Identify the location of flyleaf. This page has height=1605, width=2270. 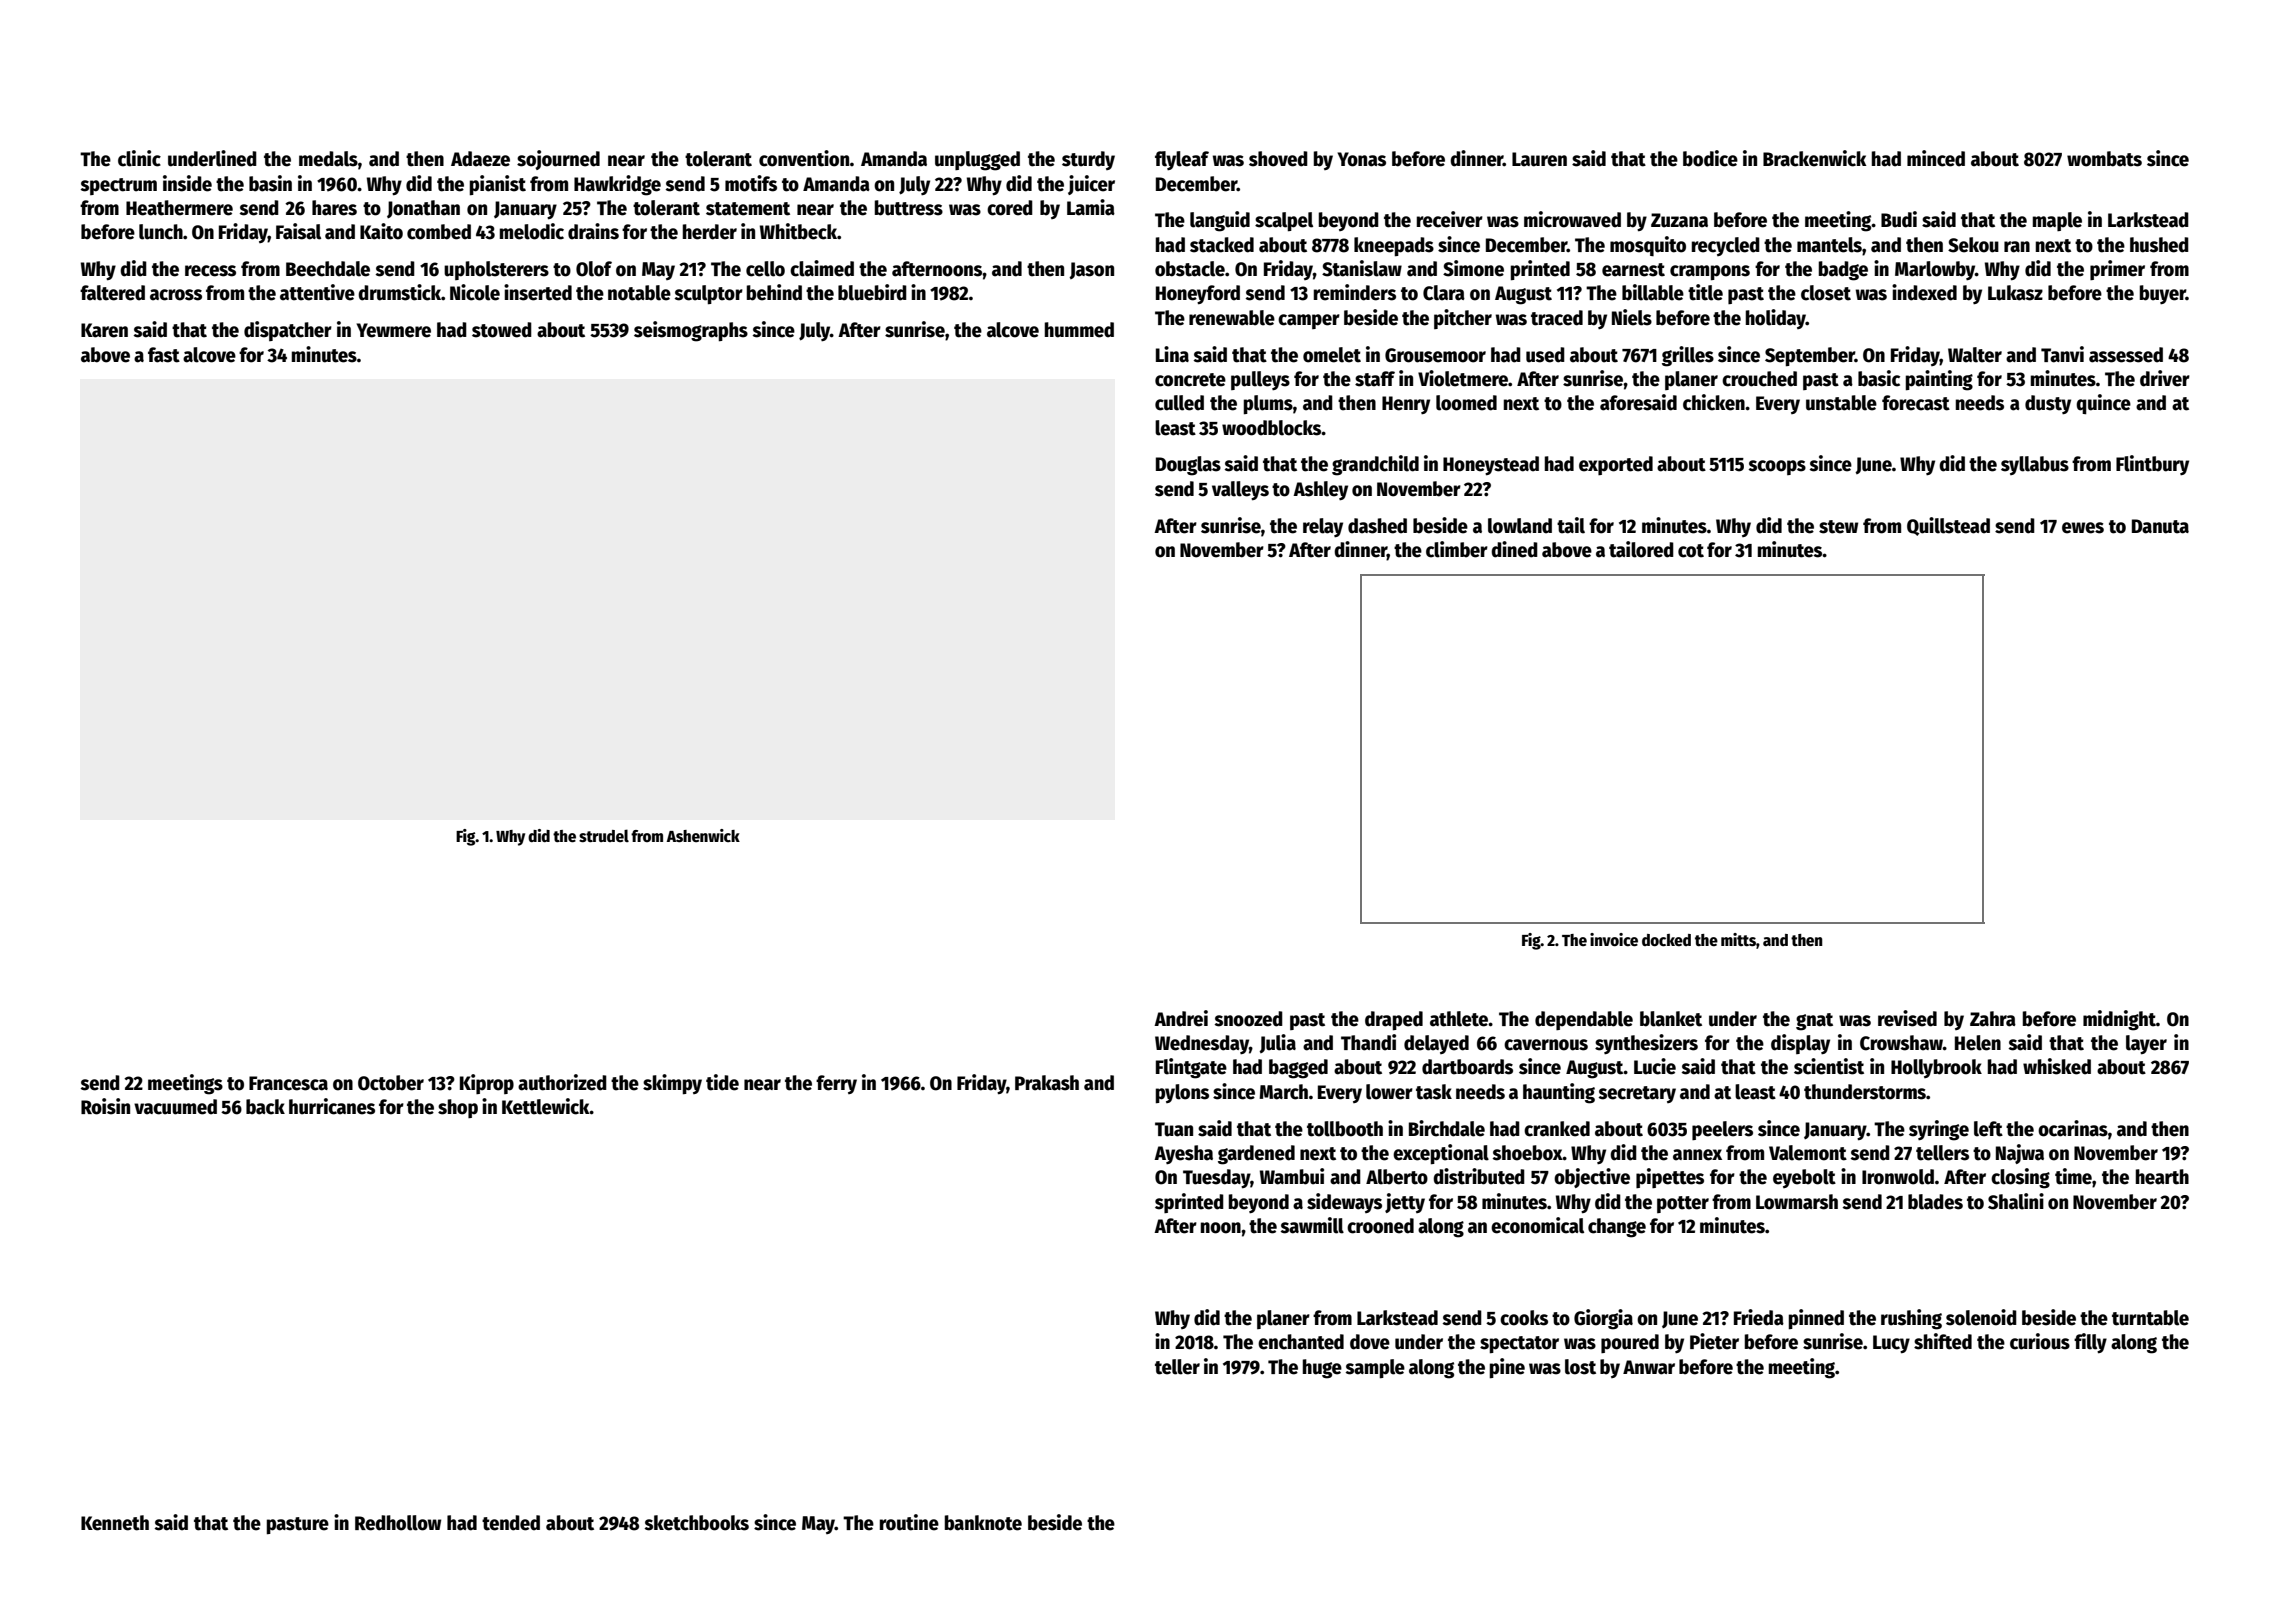
(1182, 161).
